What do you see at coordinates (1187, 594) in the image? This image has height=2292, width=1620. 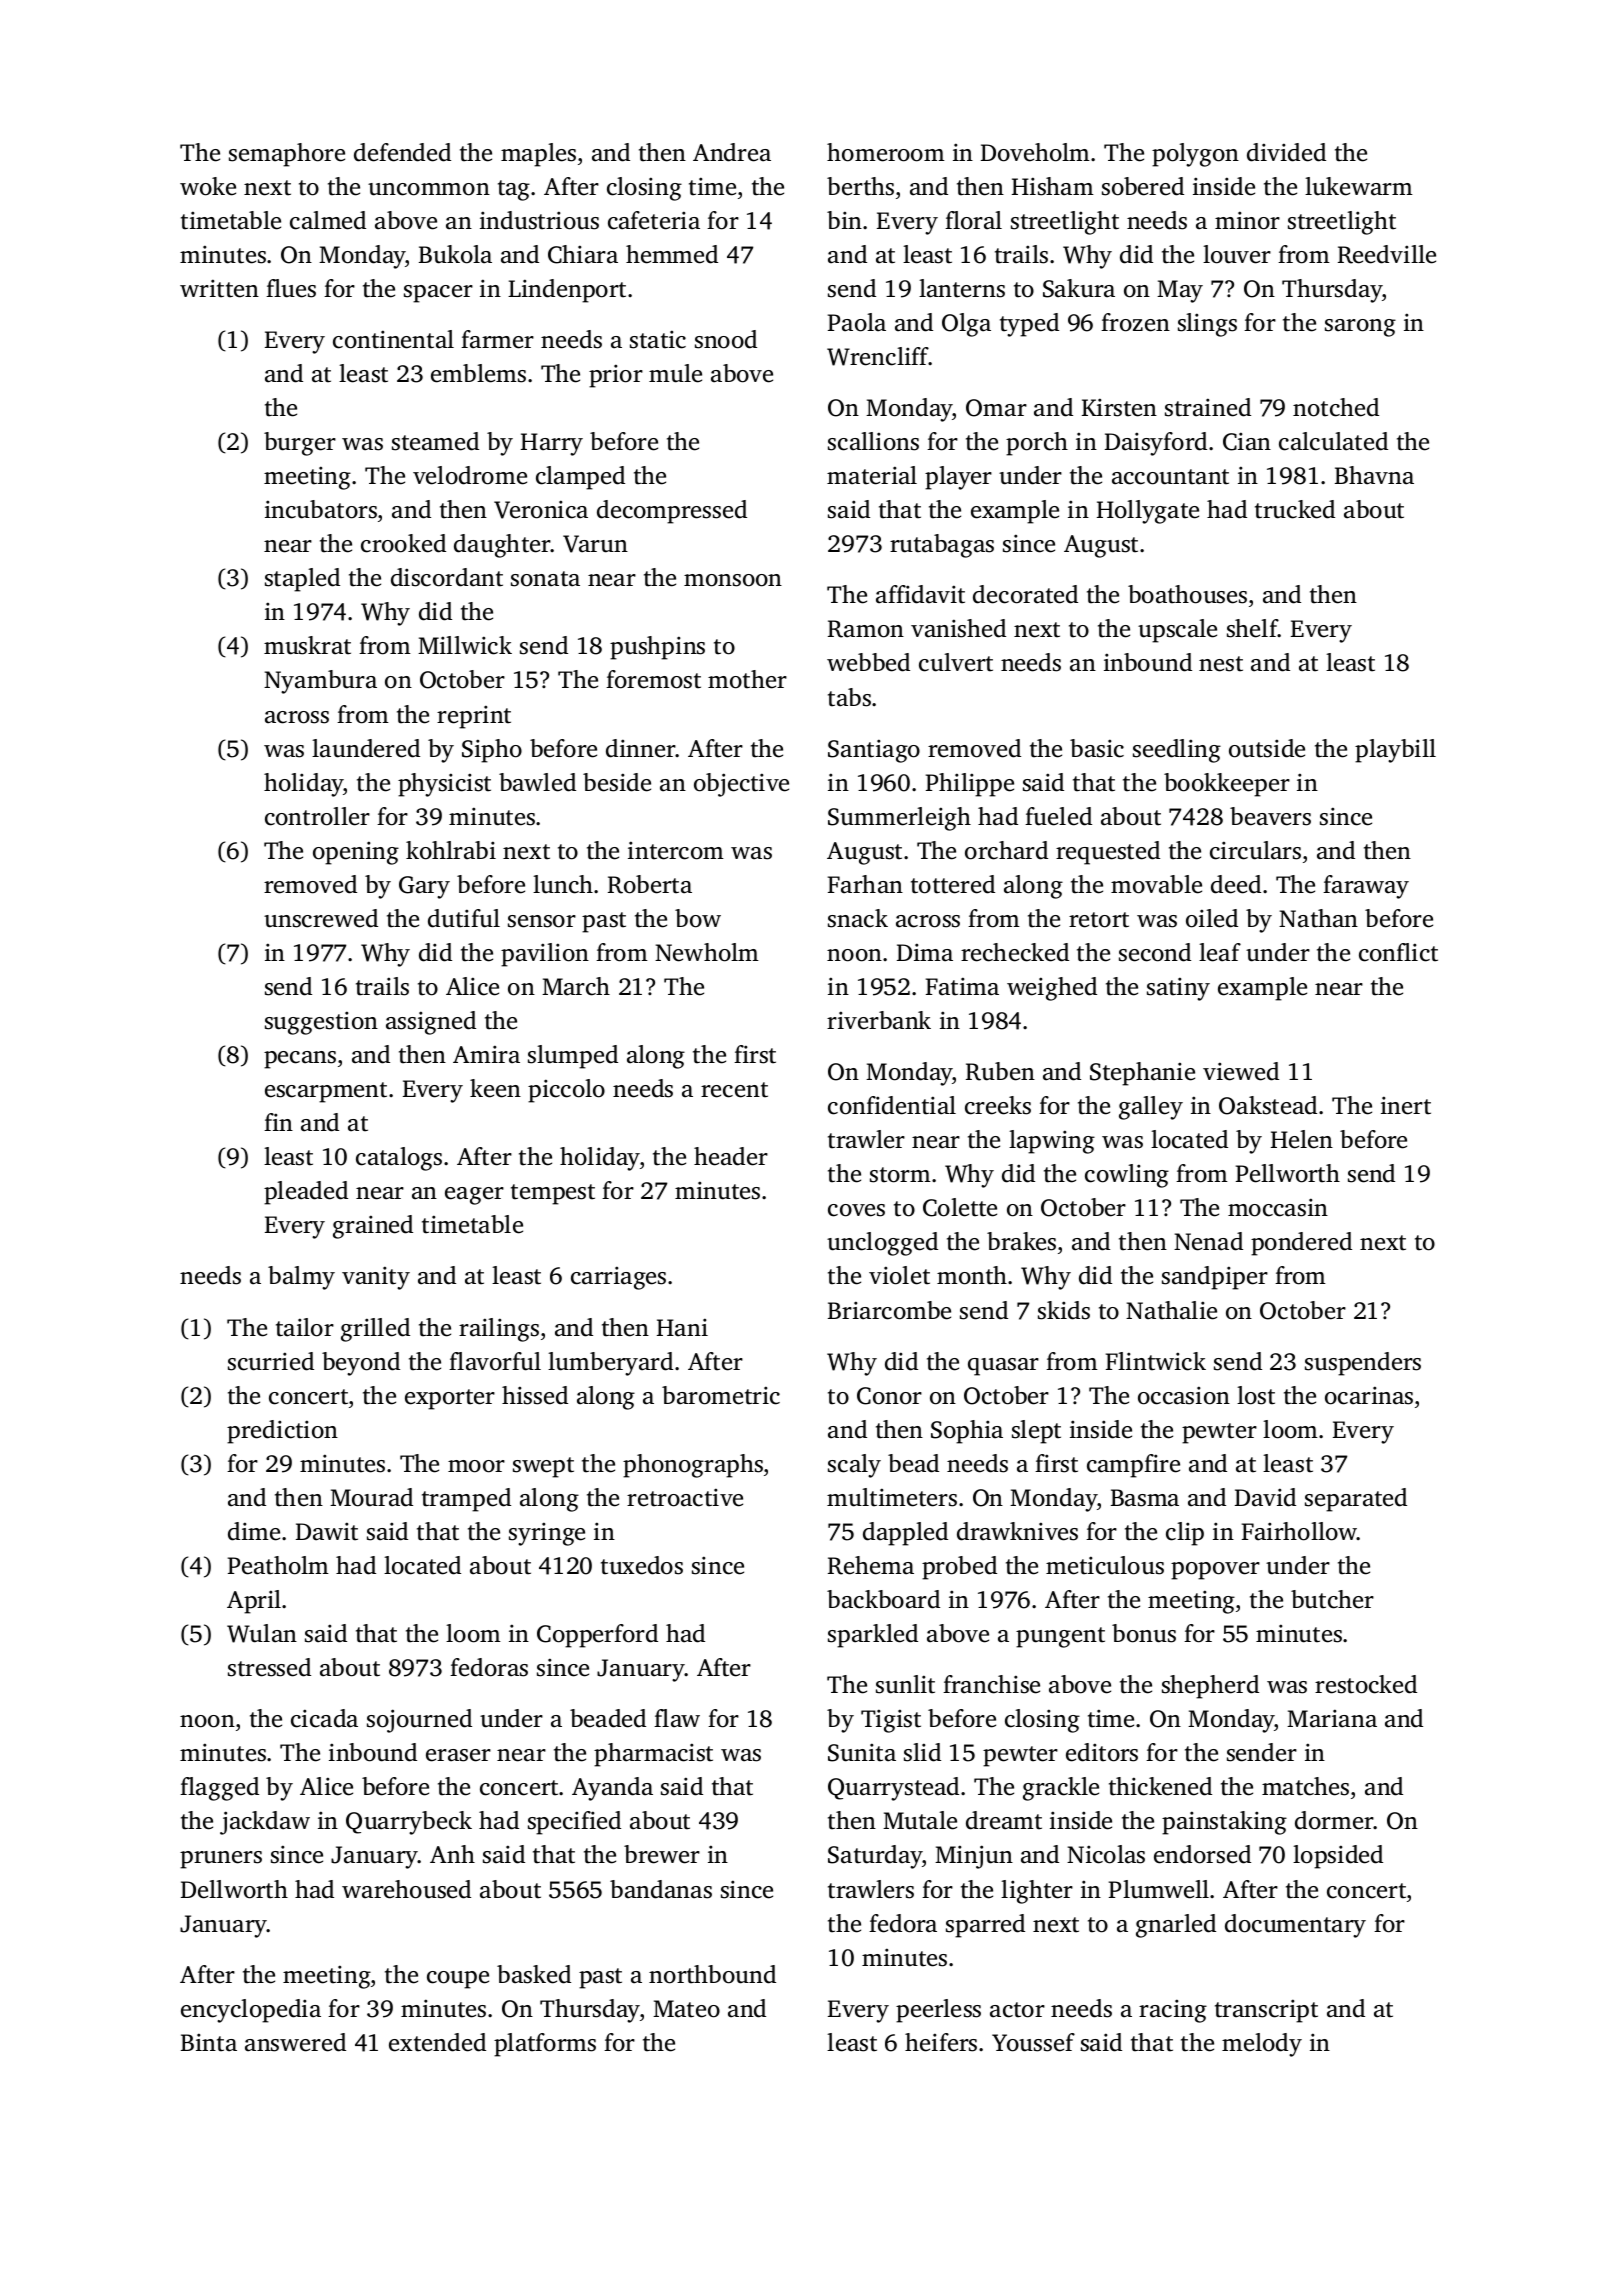 I see `boathouses` at bounding box center [1187, 594].
